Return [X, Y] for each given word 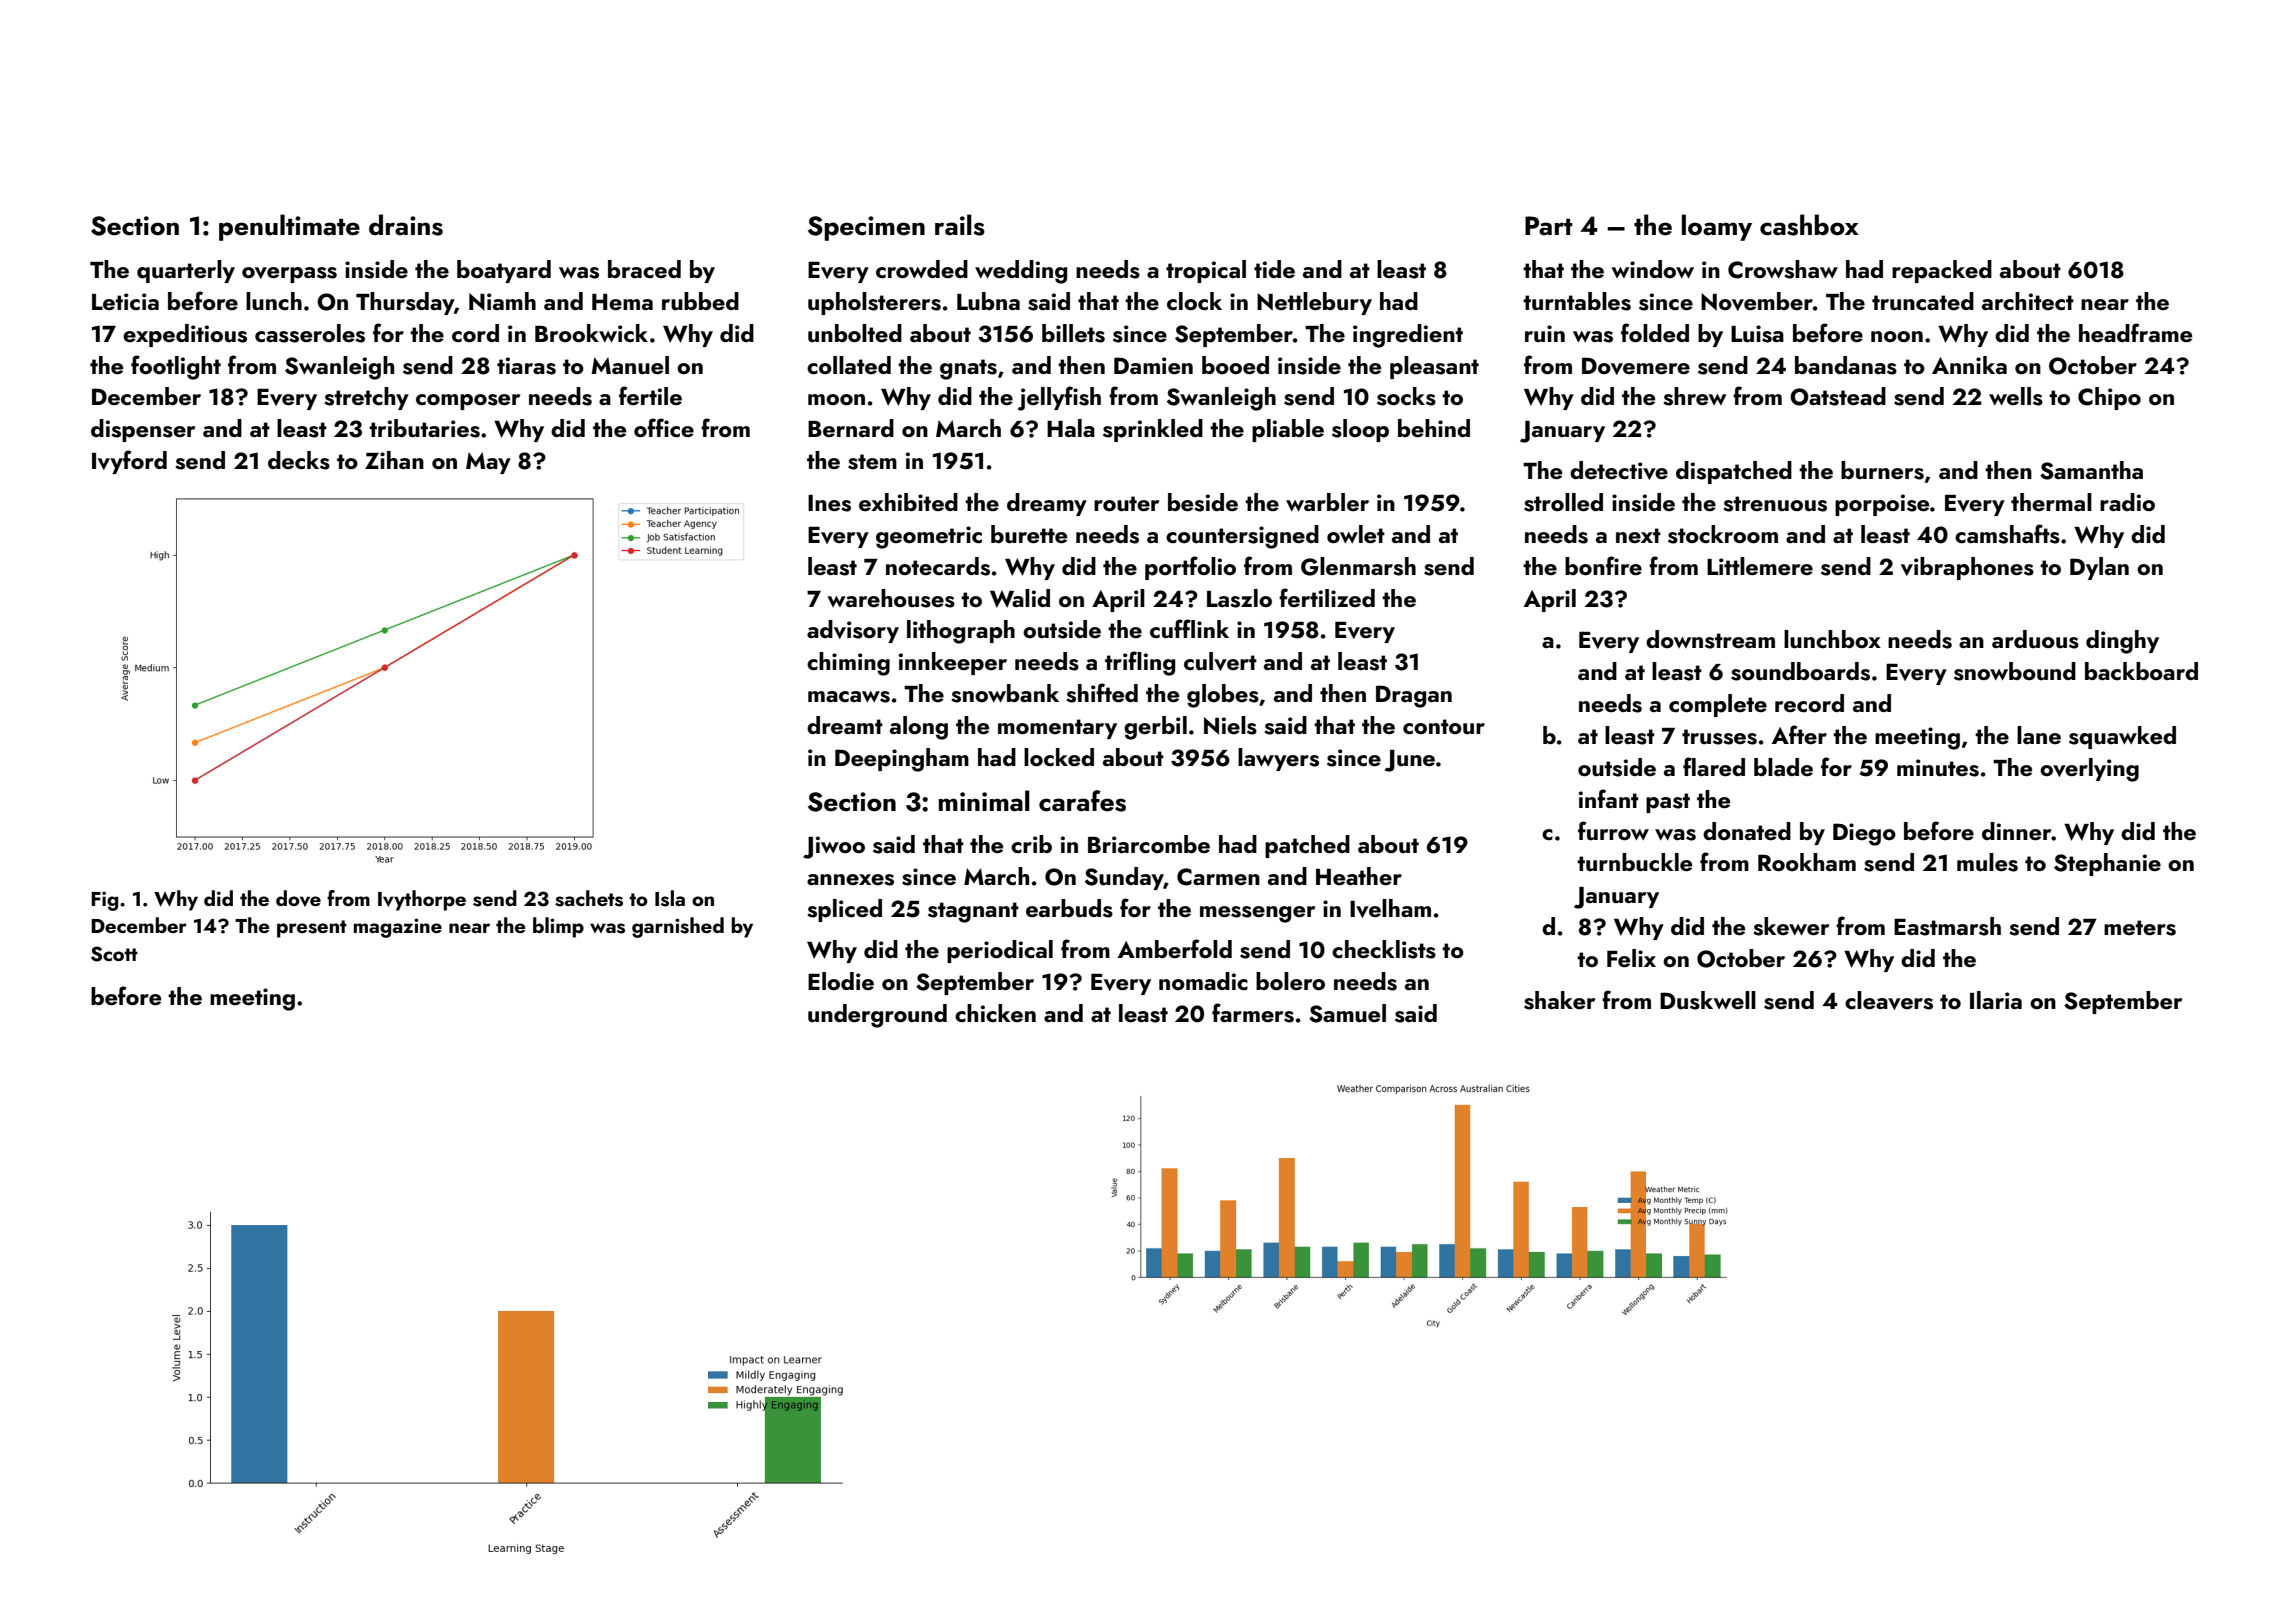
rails [960, 225]
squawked [2122, 737]
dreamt [845, 725]
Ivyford [129, 462]
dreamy [1047, 504]
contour [1444, 726]
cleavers [1889, 1000]
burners [1882, 470]
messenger [1257, 914]
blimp [558, 927]
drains [406, 225]
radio [2127, 502]
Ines [829, 503]
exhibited [908, 502]
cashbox [1809, 225]
